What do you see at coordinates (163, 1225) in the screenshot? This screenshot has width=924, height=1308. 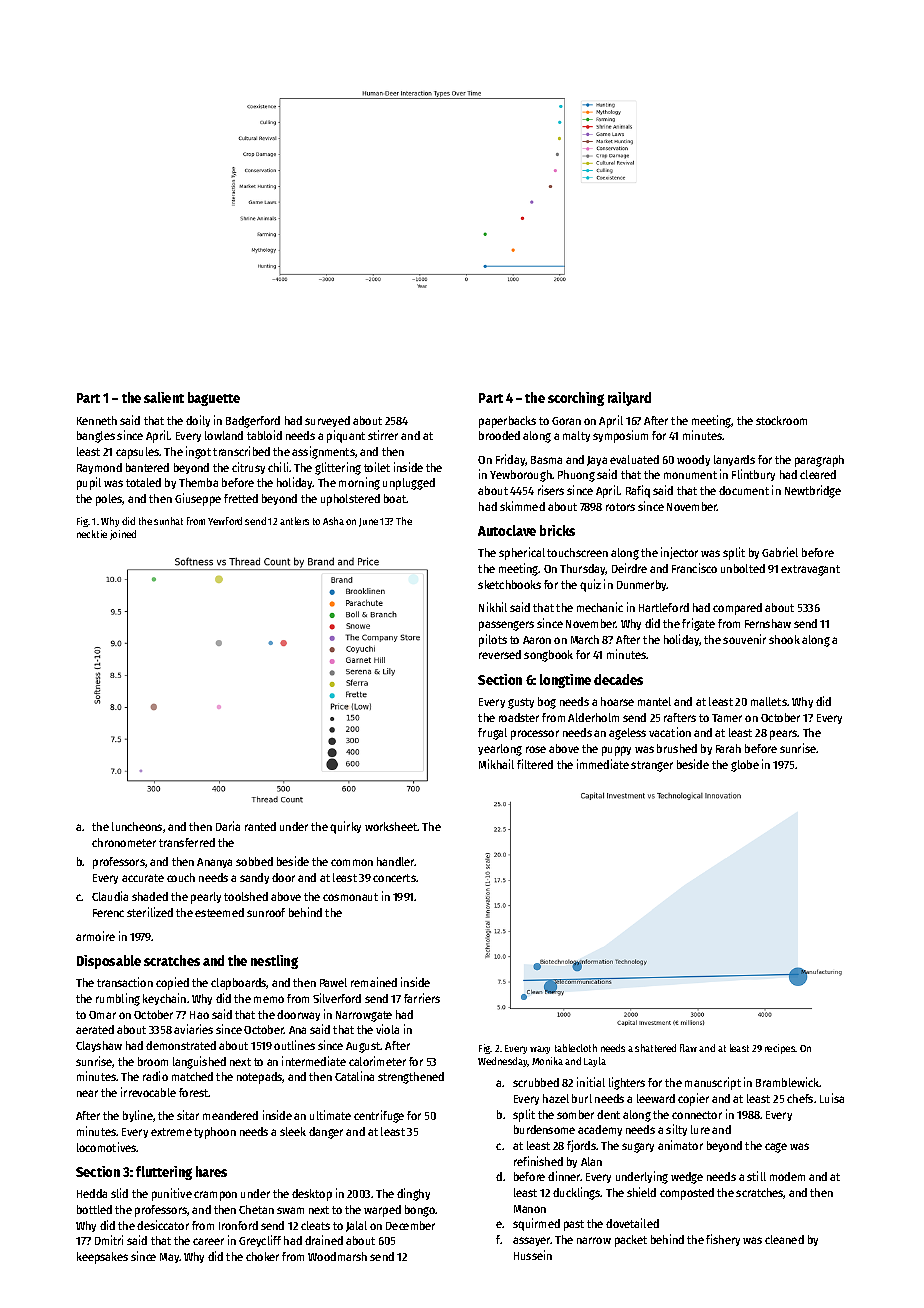 I see `desiccator` at bounding box center [163, 1225].
